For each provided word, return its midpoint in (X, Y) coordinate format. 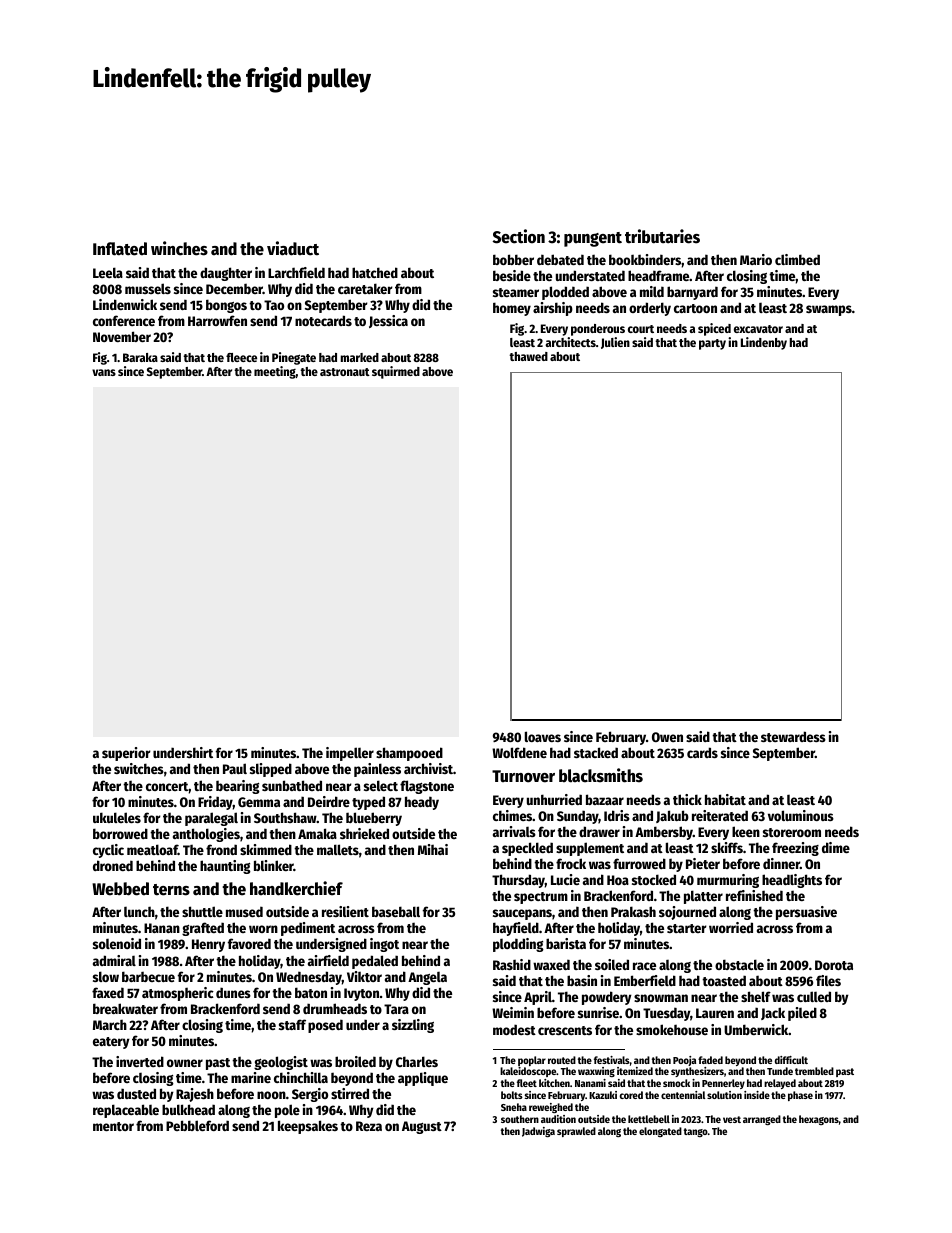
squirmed (396, 372)
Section (519, 236)
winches (179, 248)
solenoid (117, 943)
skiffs (727, 847)
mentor (113, 1126)
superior (126, 754)
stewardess (793, 736)
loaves (543, 736)
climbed (797, 259)
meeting (275, 372)
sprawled (576, 1132)
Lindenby (764, 343)
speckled (527, 849)
